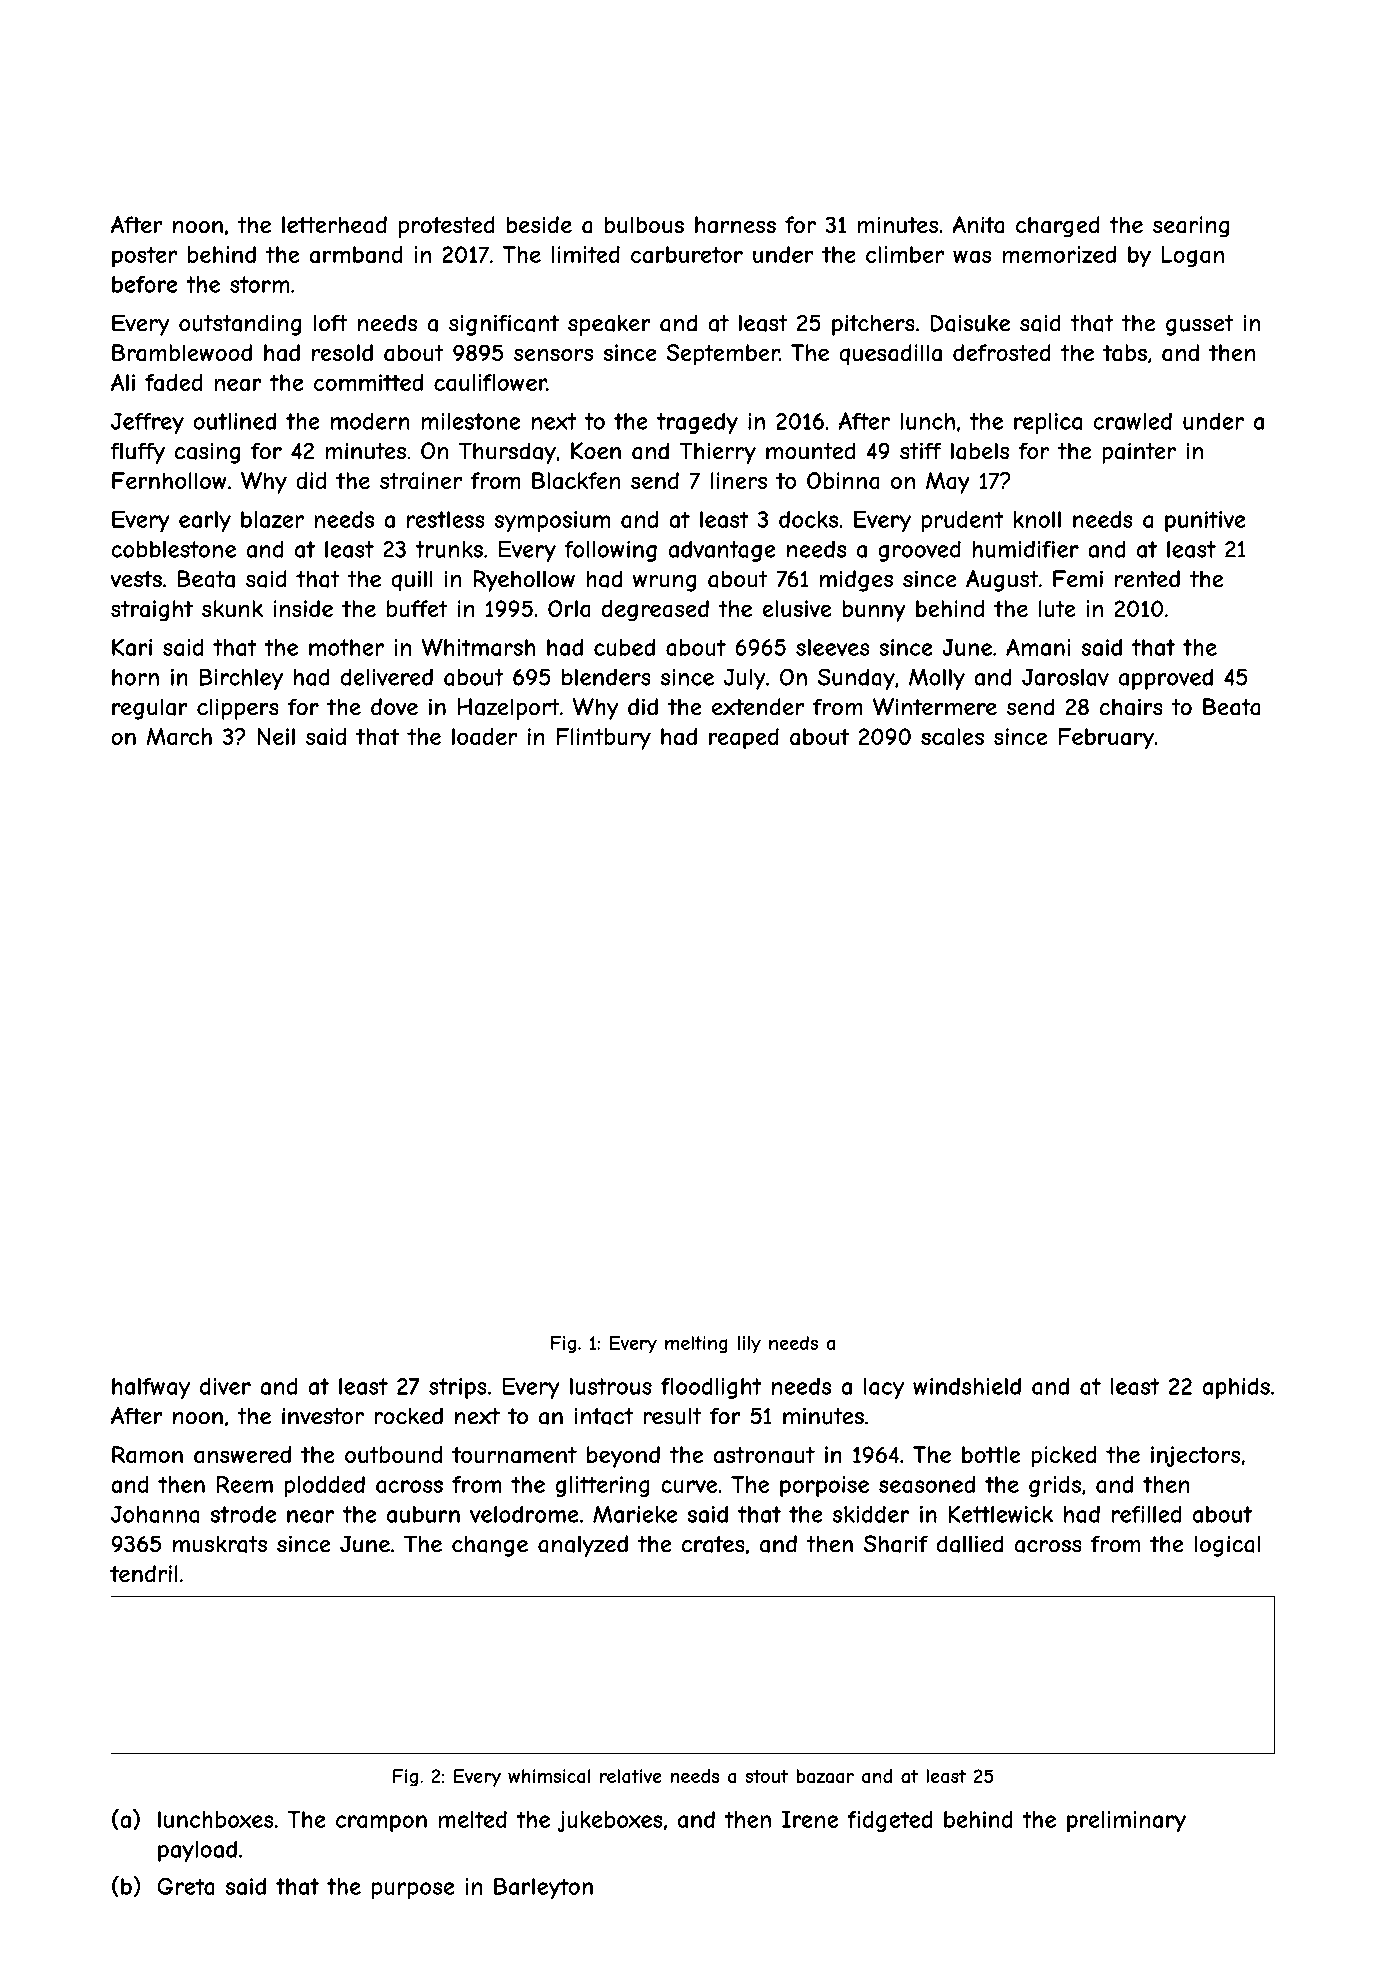  Describe the element at coordinates (874, 611) in the page. I see `bunny` at that location.
